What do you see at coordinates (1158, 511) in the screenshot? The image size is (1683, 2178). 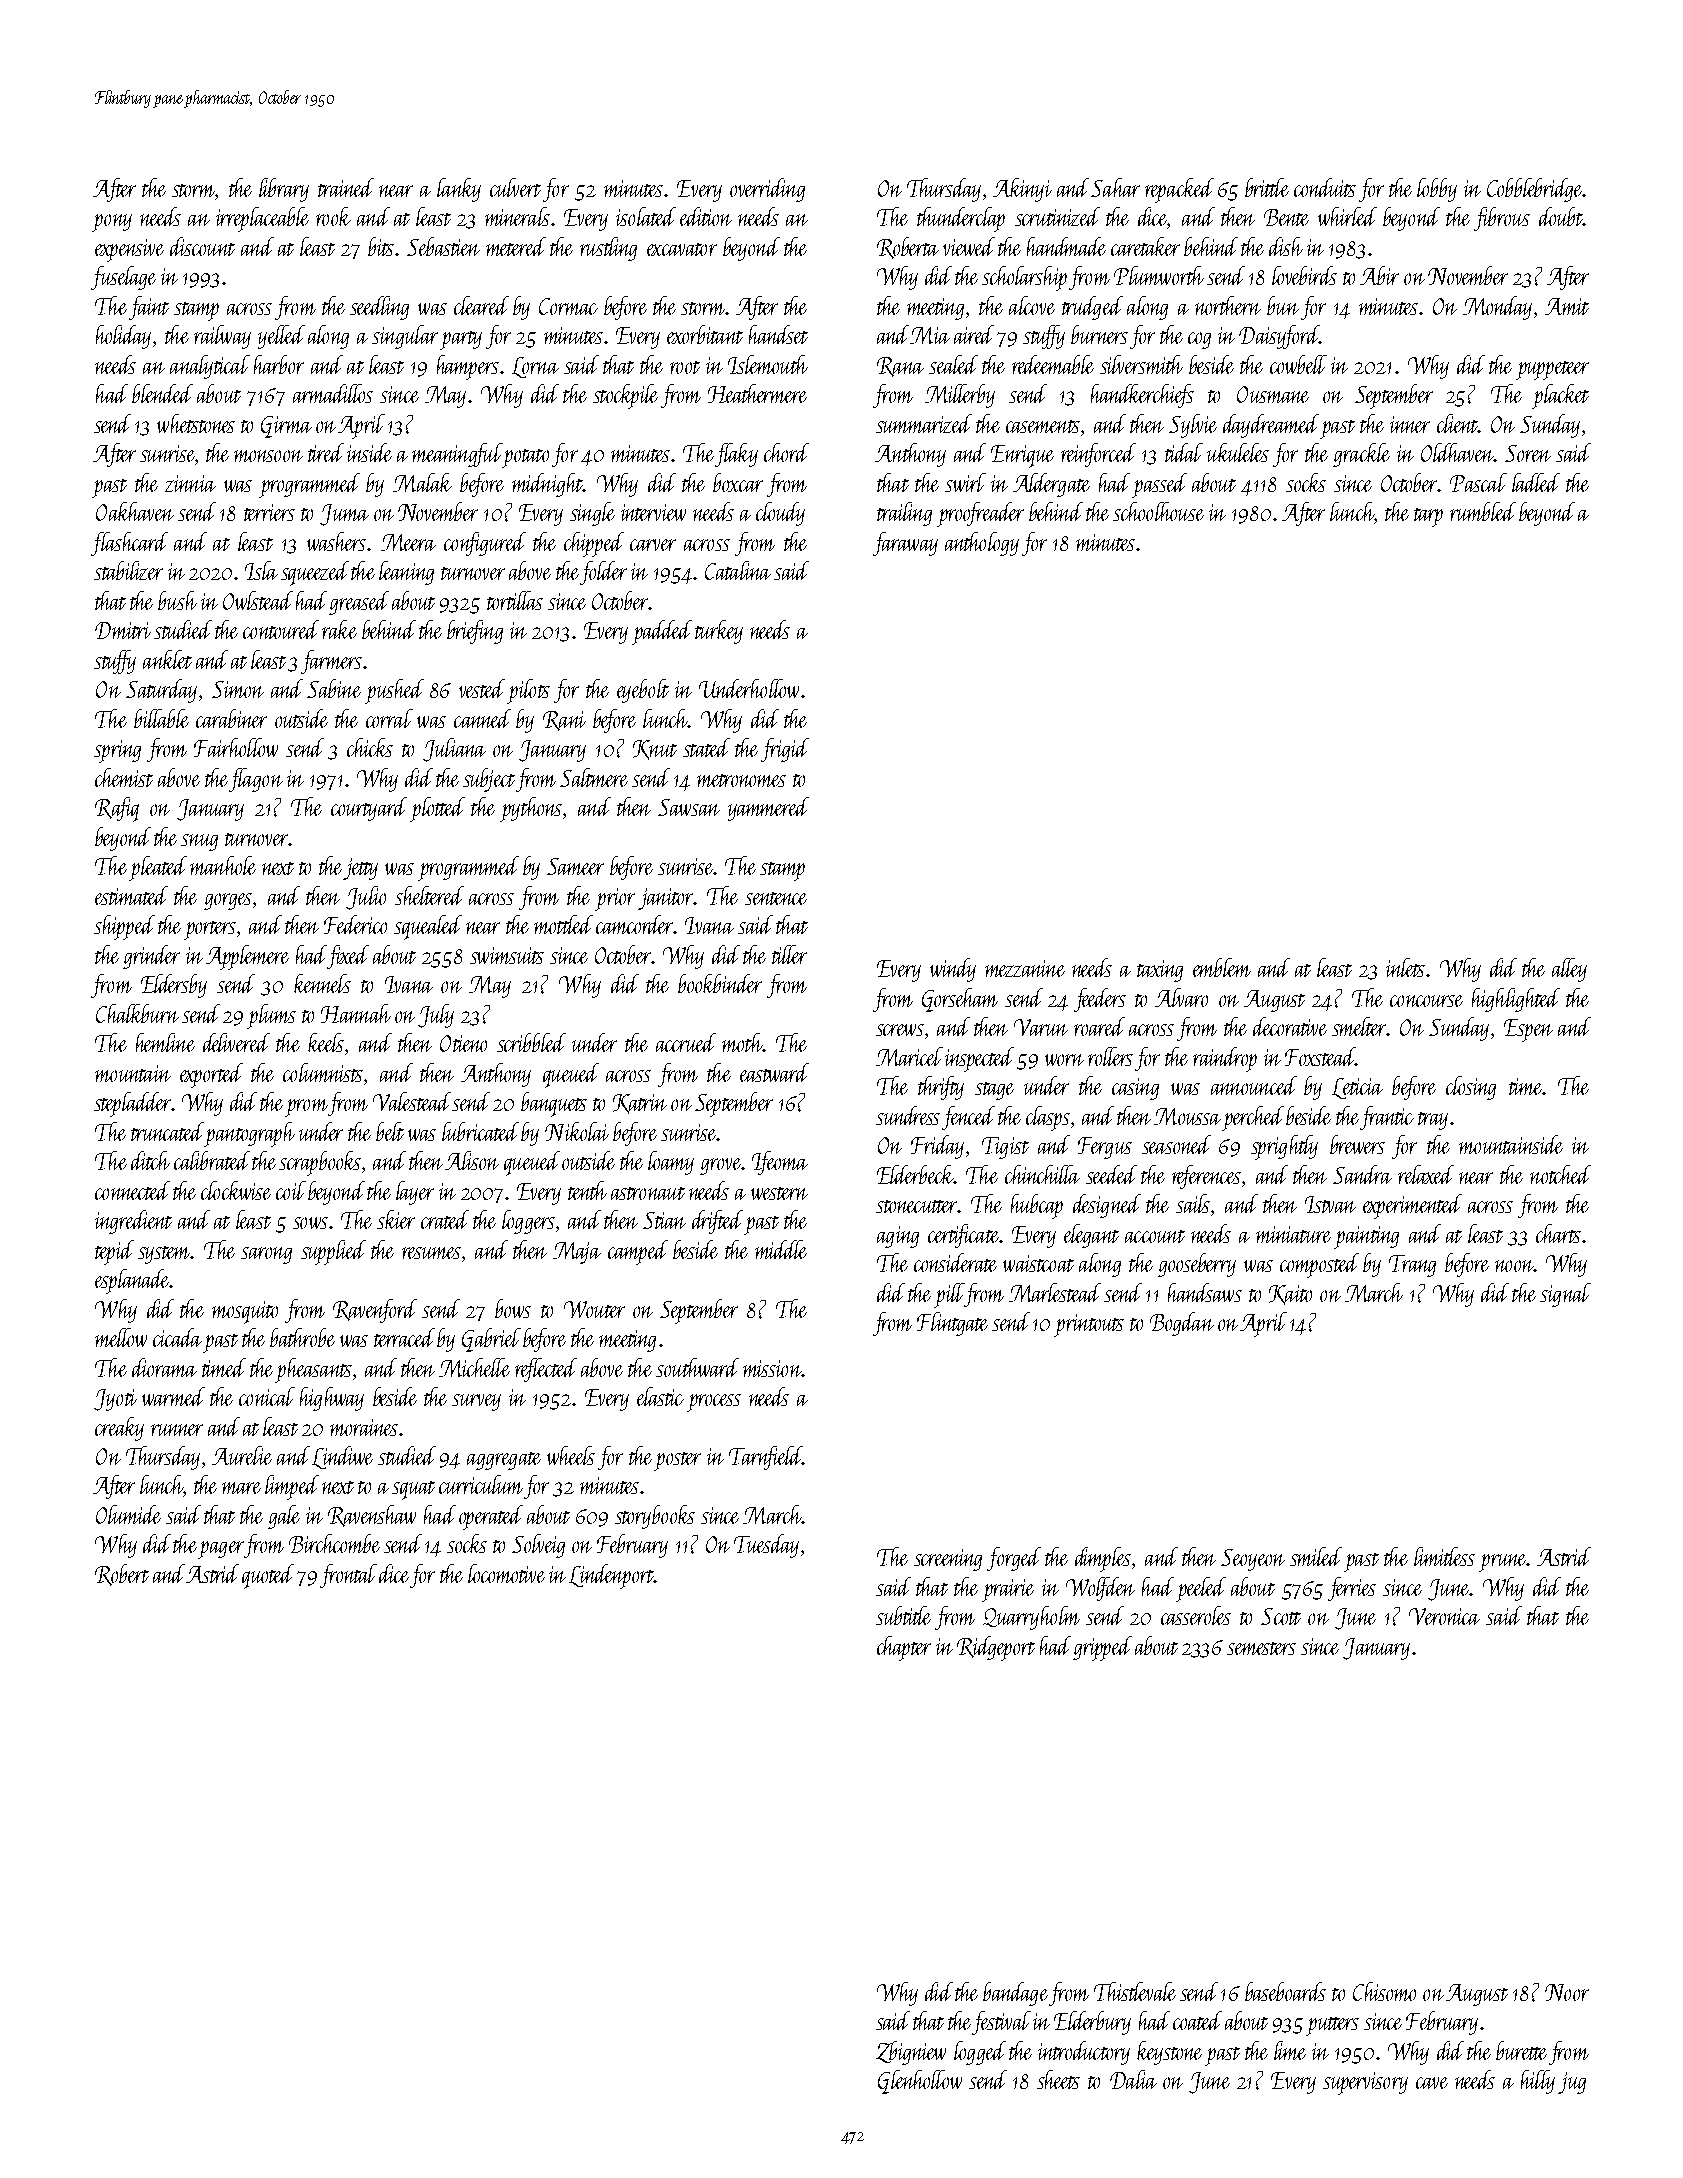 I see `schoolhouse` at bounding box center [1158, 511].
